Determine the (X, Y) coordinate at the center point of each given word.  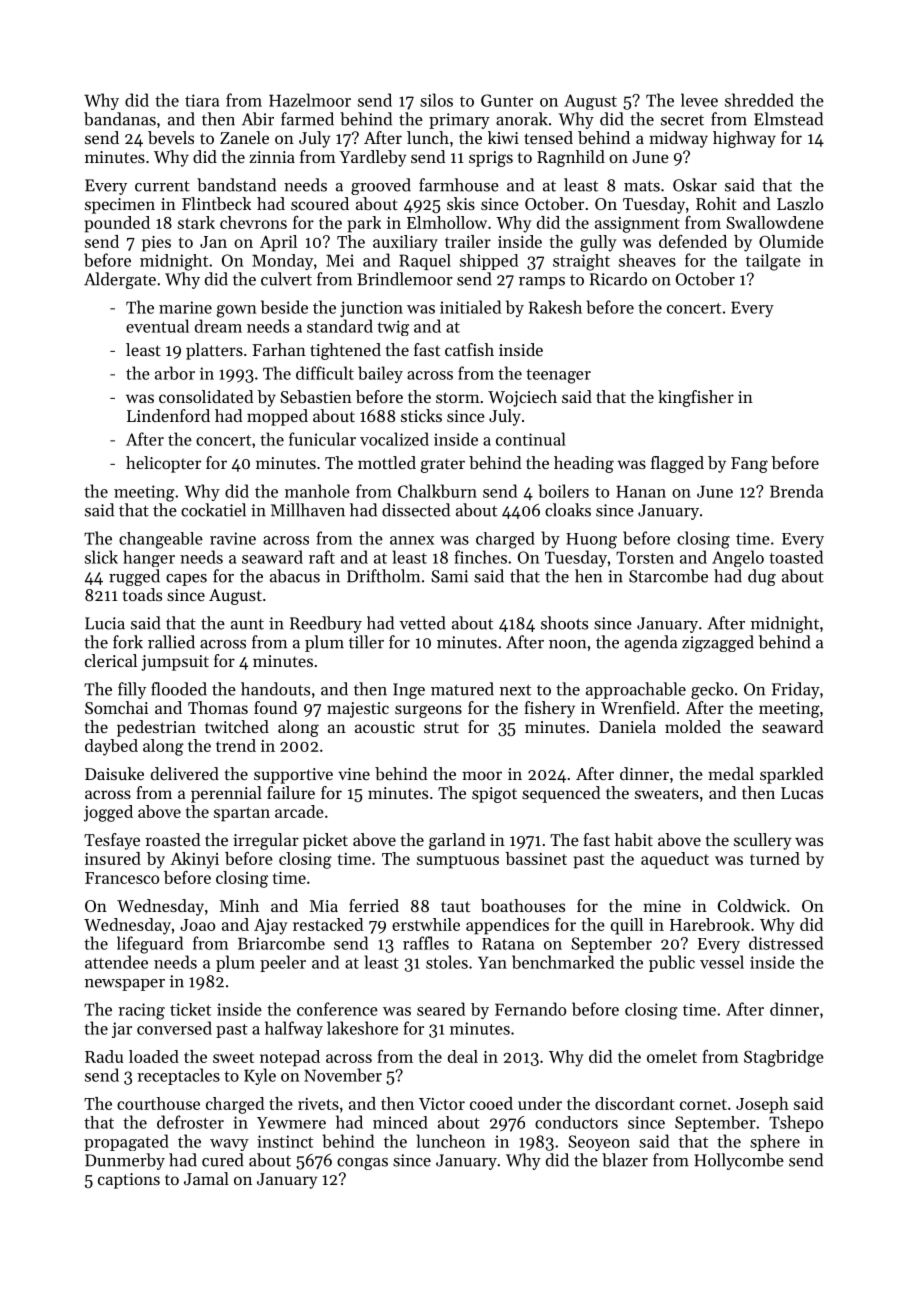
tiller (366, 642)
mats (642, 186)
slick (101, 557)
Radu (104, 1056)
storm (458, 397)
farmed (307, 119)
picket (325, 841)
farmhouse (459, 185)
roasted (173, 839)
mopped (277, 417)
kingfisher (696, 398)
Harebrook (710, 924)
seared (441, 1009)
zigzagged (718, 643)
